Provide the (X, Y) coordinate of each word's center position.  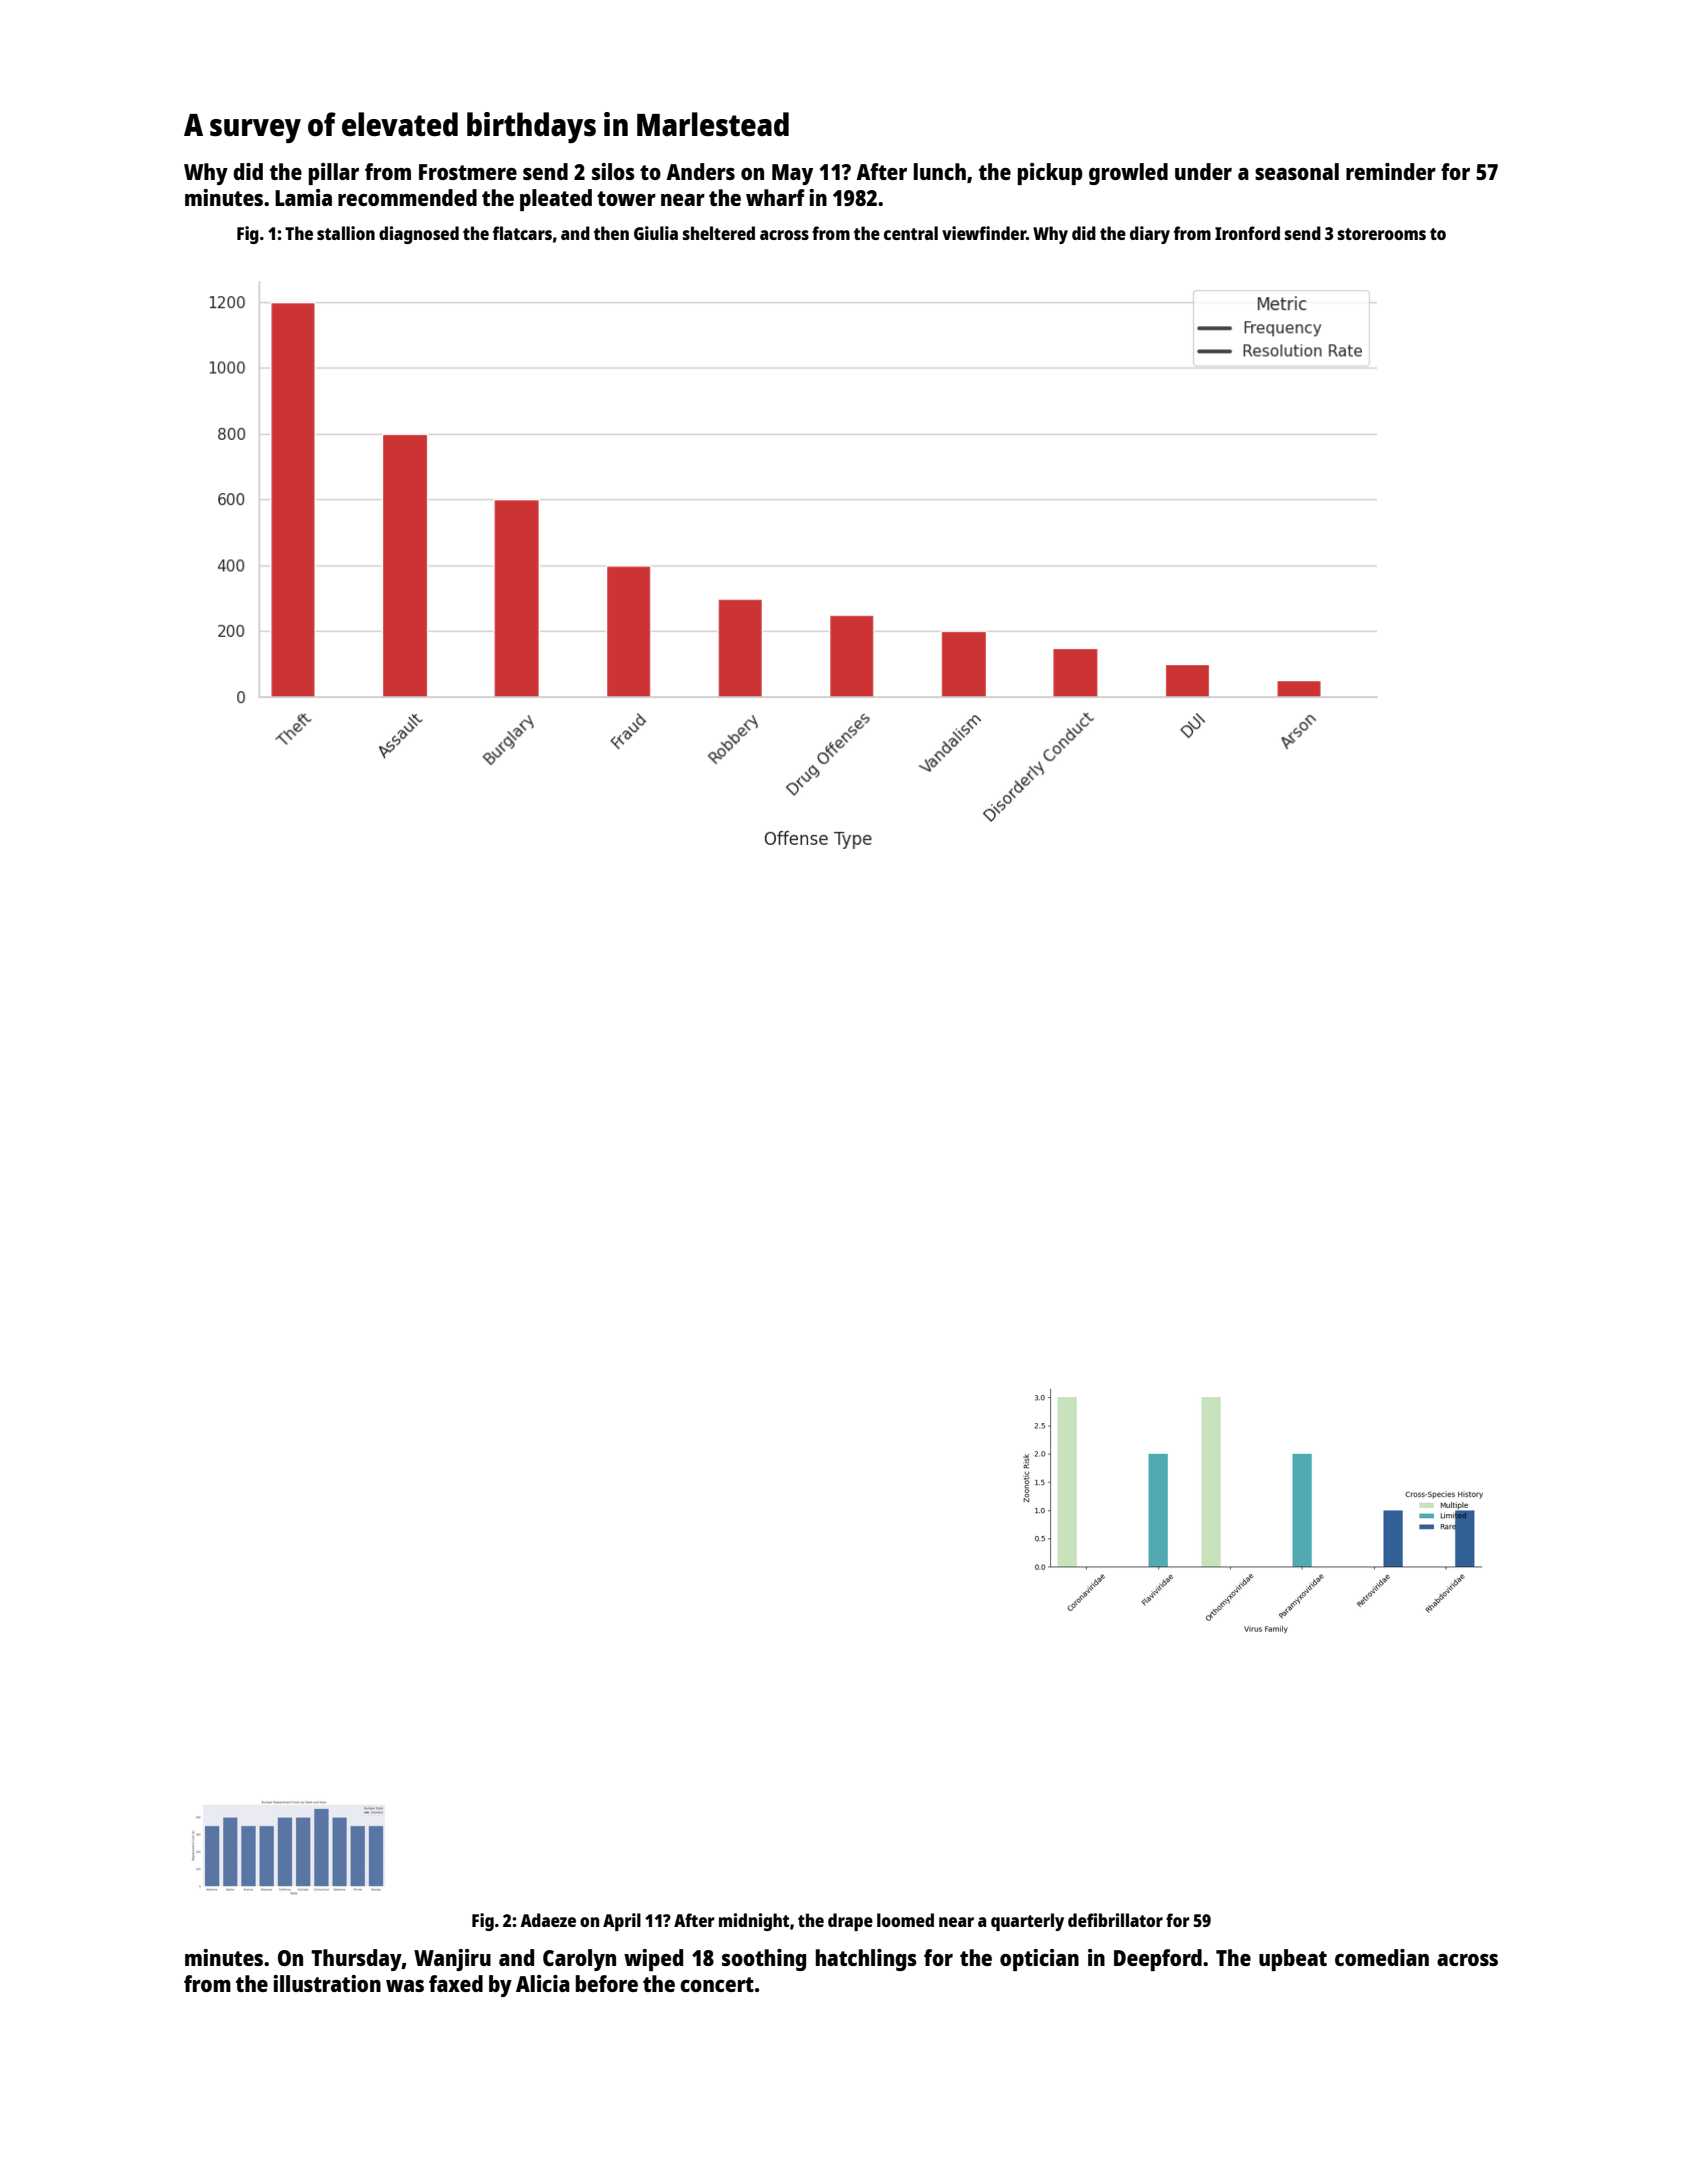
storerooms (1382, 234)
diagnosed (419, 235)
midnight (754, 1922)
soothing (764, 1960)
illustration (327, 1983)
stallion (346, 233)
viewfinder (984, 233)
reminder (1391, 171)
